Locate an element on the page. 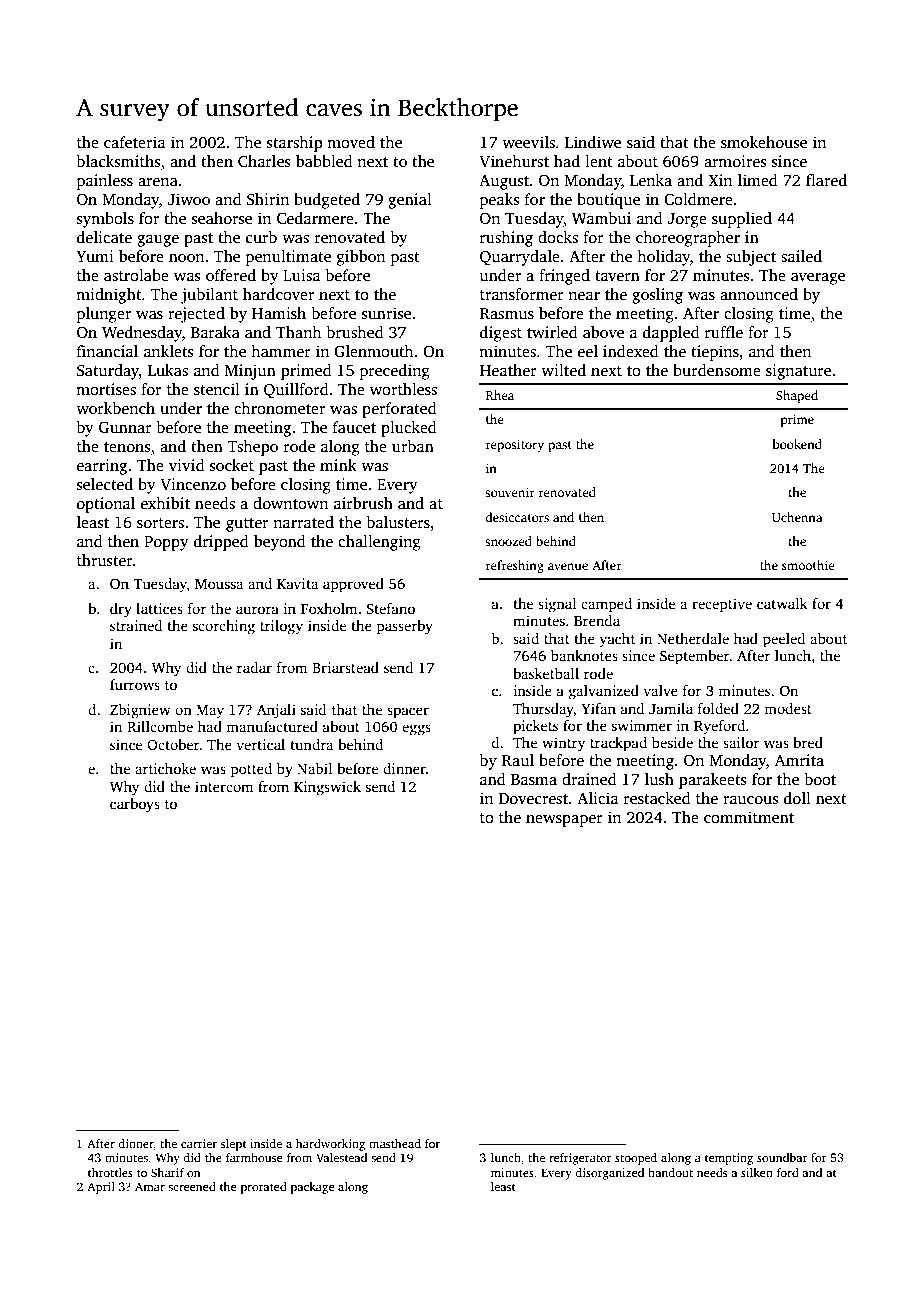 The width and height of the document is (924, 1314). urban is located at coordinates (413, 446).
